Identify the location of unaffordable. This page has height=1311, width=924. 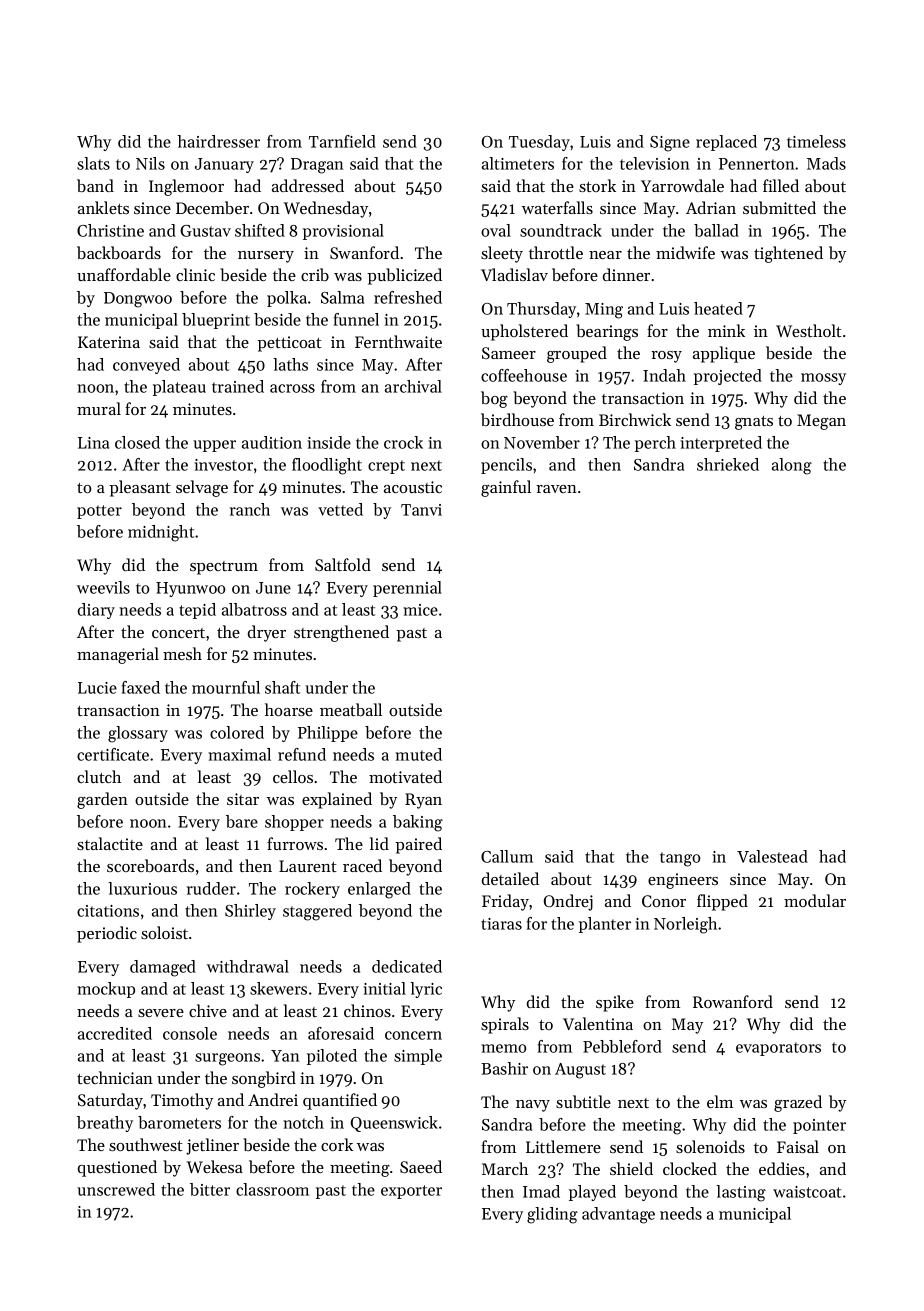
(124, 274).
